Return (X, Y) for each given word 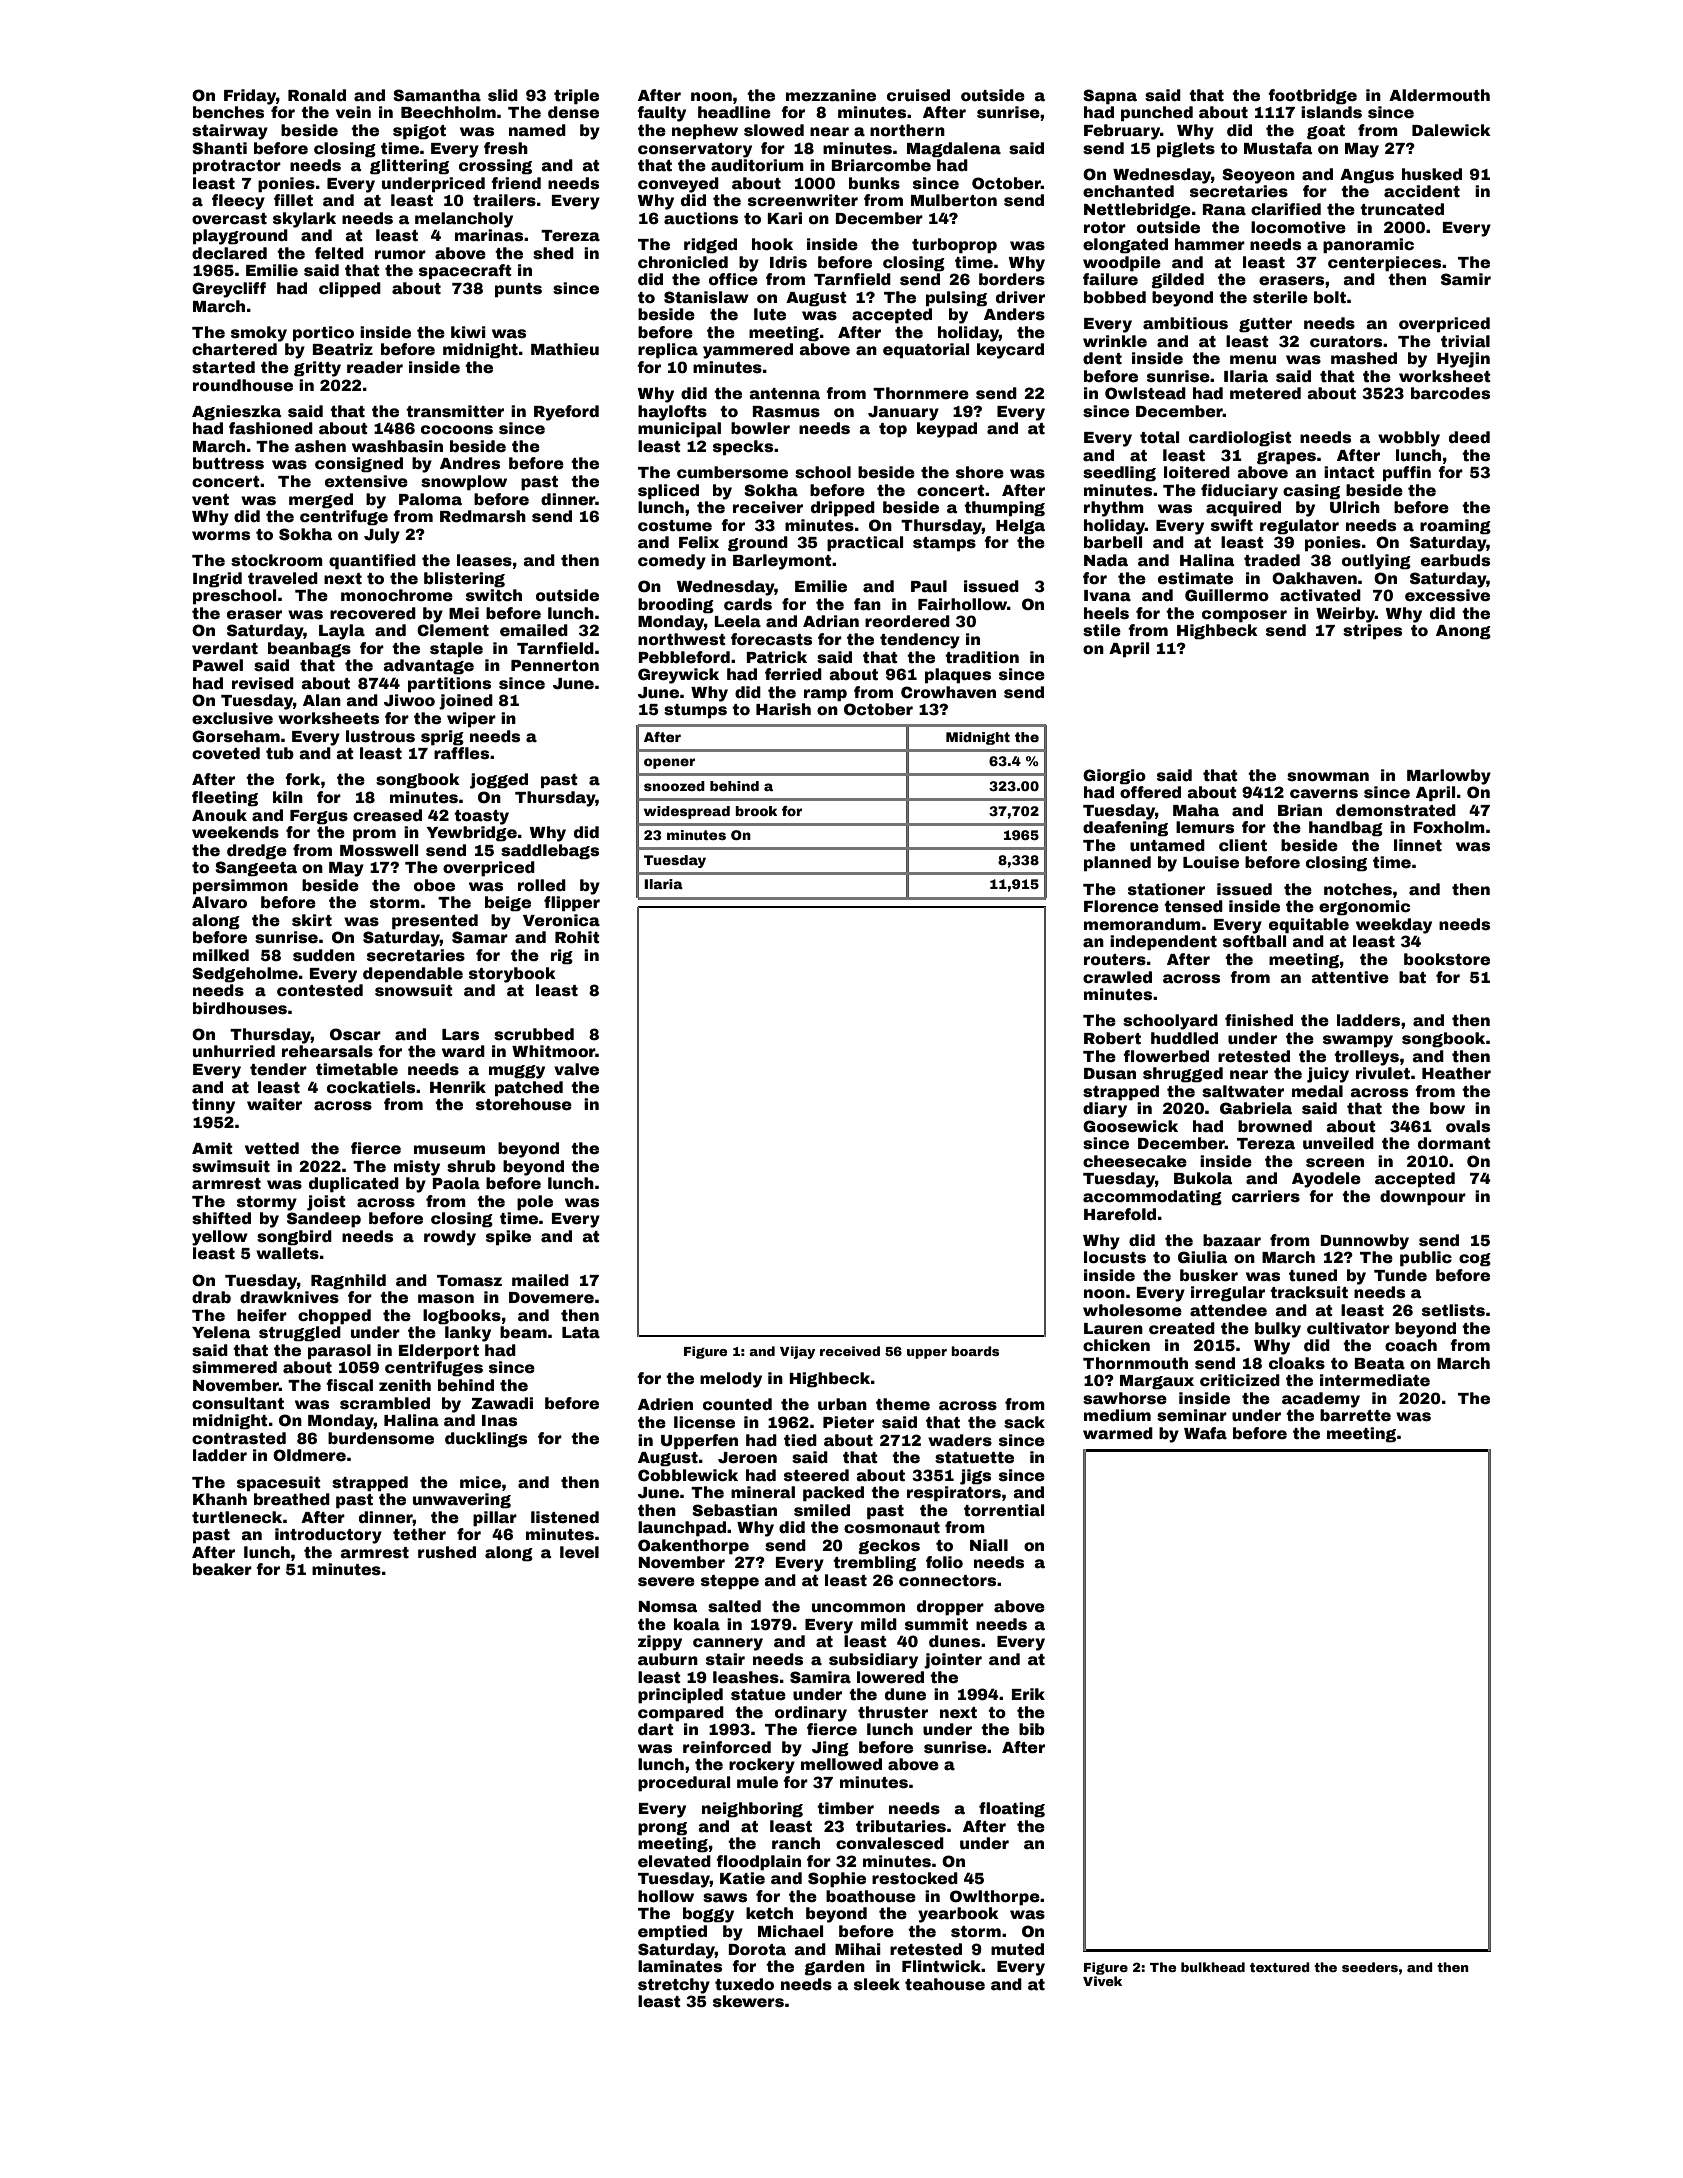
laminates (680, 1966)
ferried (793, 674)
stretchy (674, 1986)
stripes (1372, 632)
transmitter (455, 411)
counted (737, 1404)
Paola (456, 1183)
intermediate (1375, 1380)
